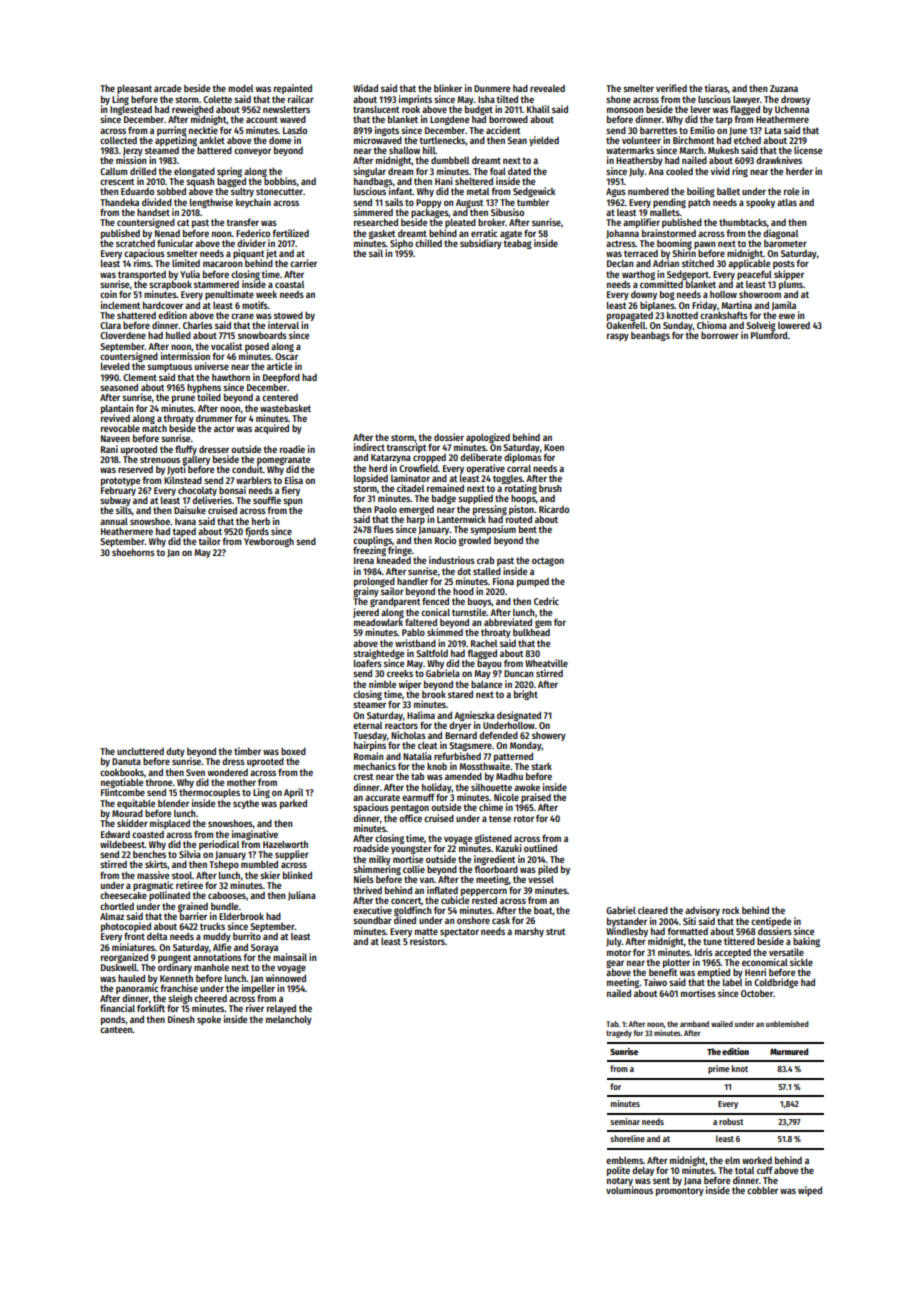 The width and height of the document is (924, 1308). I want to click on subsidiary, so click(481, 244).
